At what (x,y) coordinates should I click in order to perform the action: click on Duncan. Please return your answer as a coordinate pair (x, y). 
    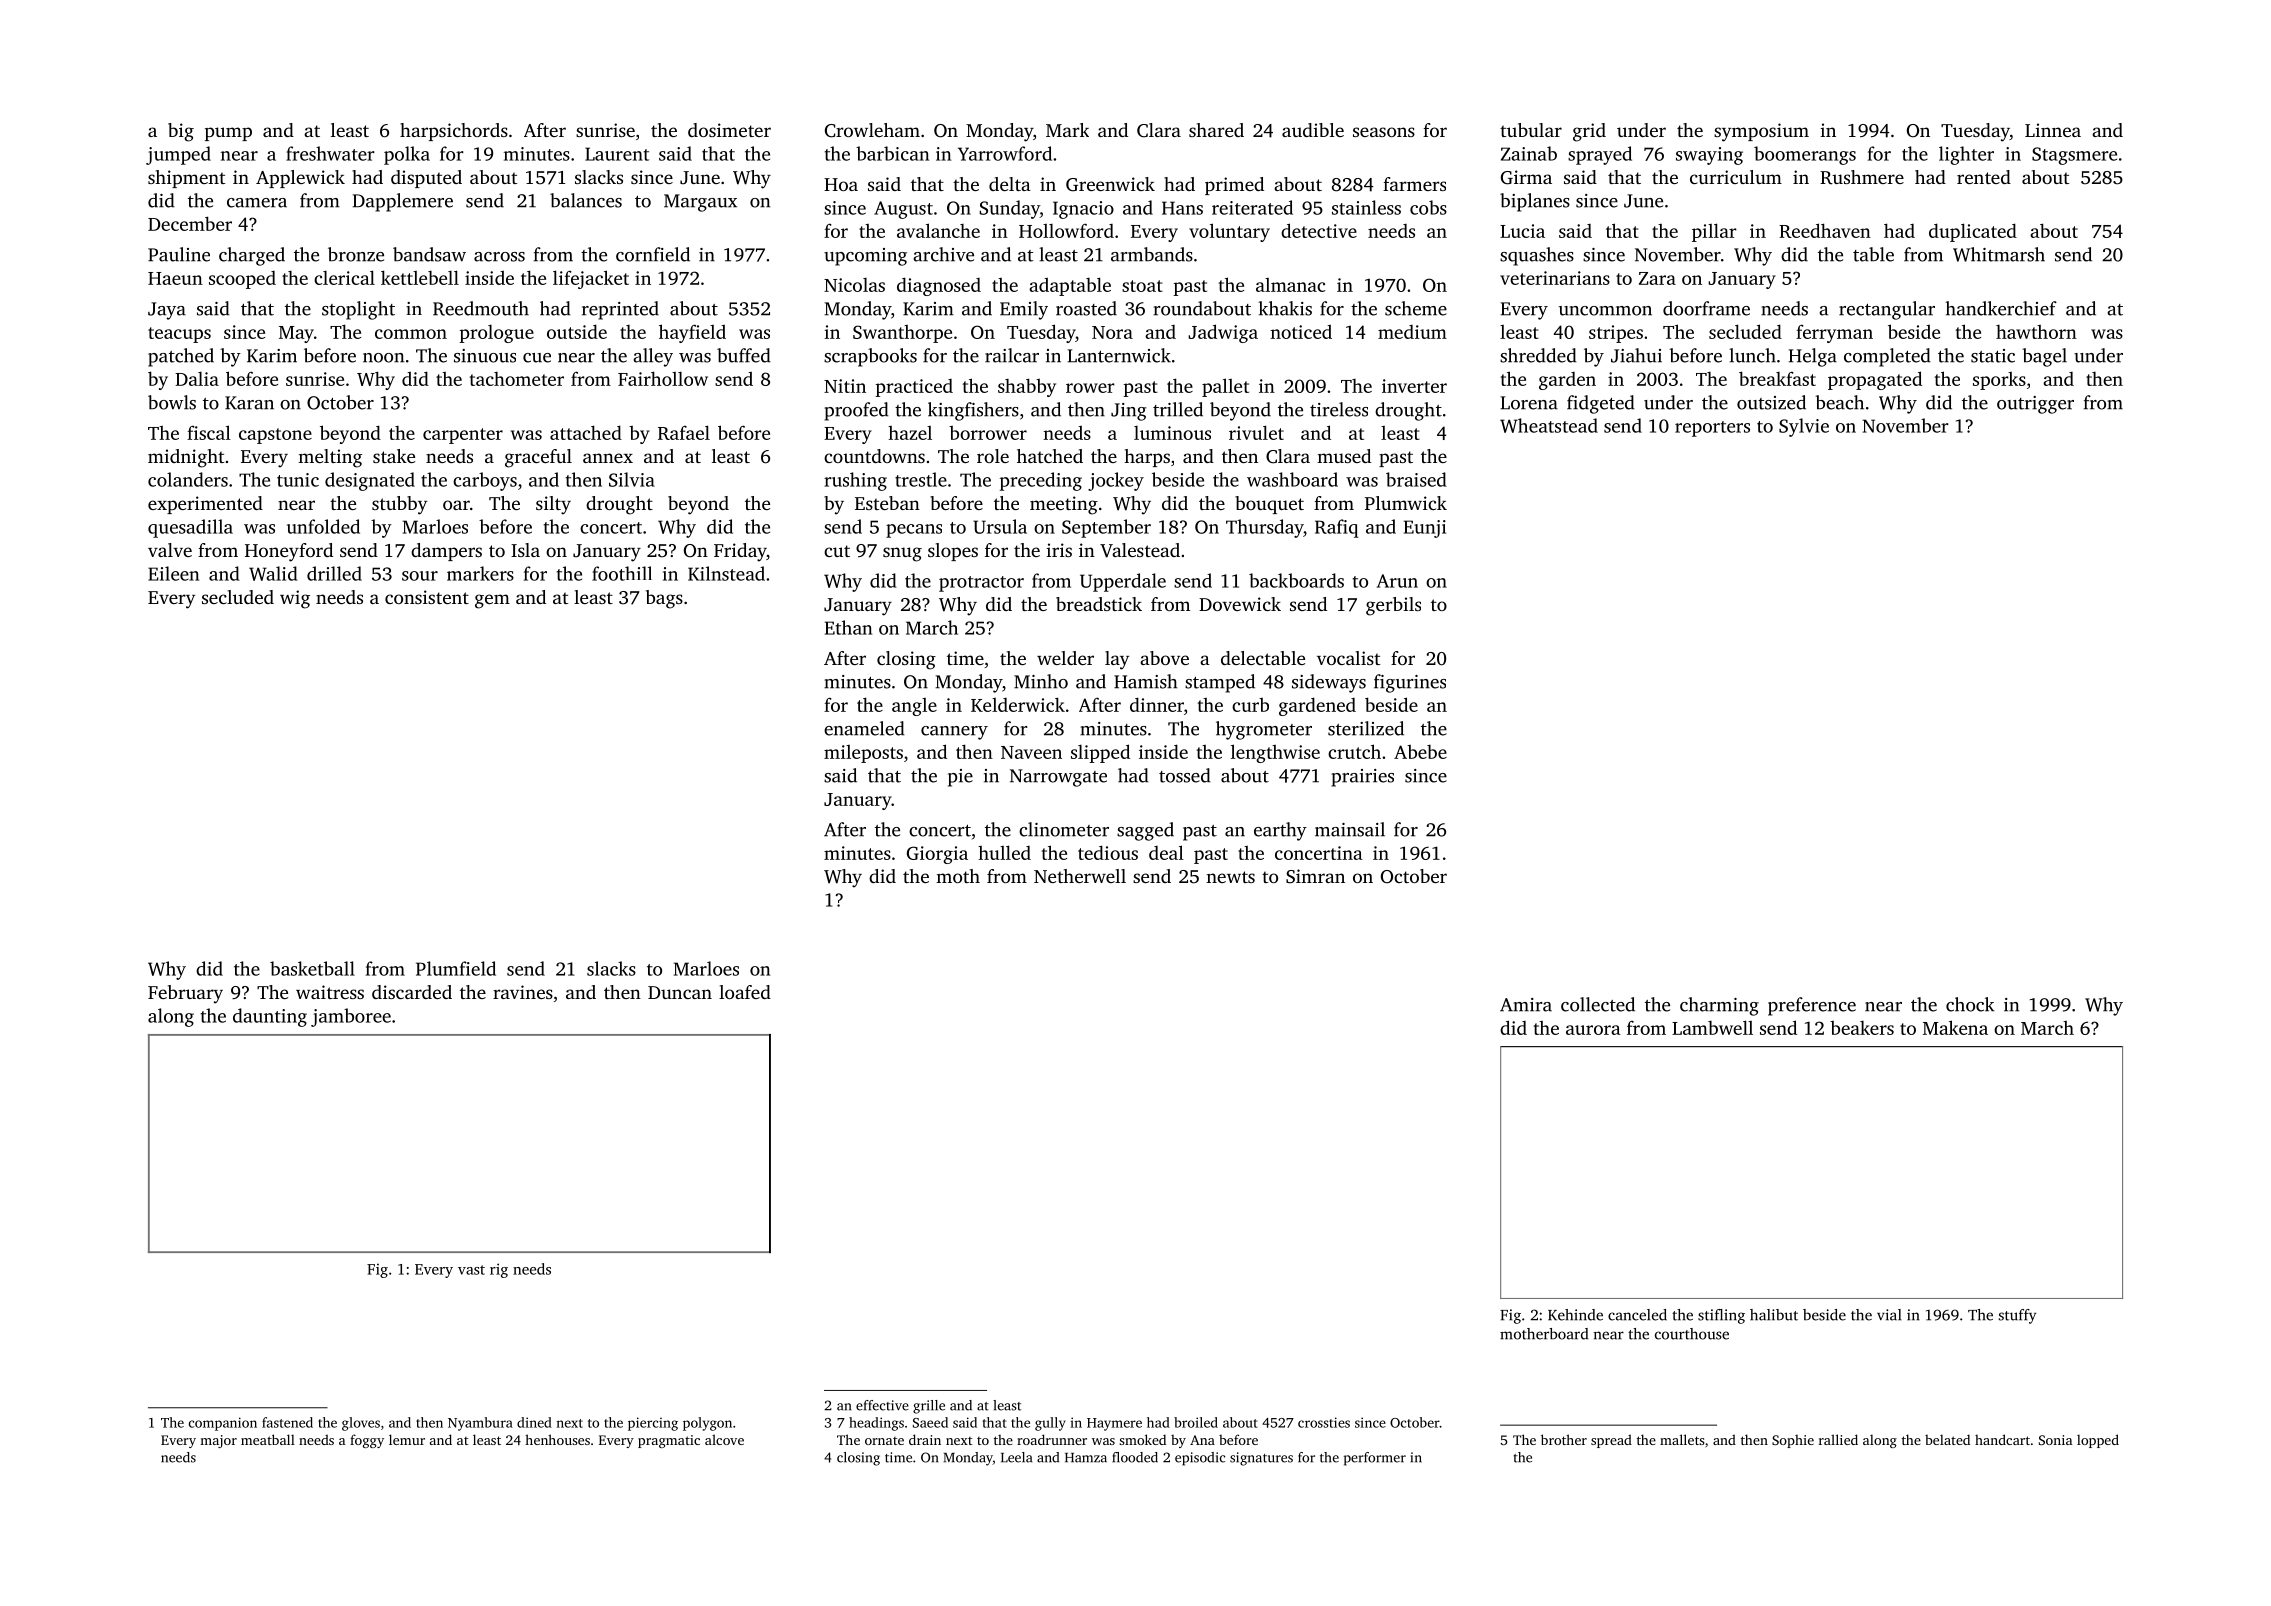
    Looking at the image, I should click on (680, 992).
